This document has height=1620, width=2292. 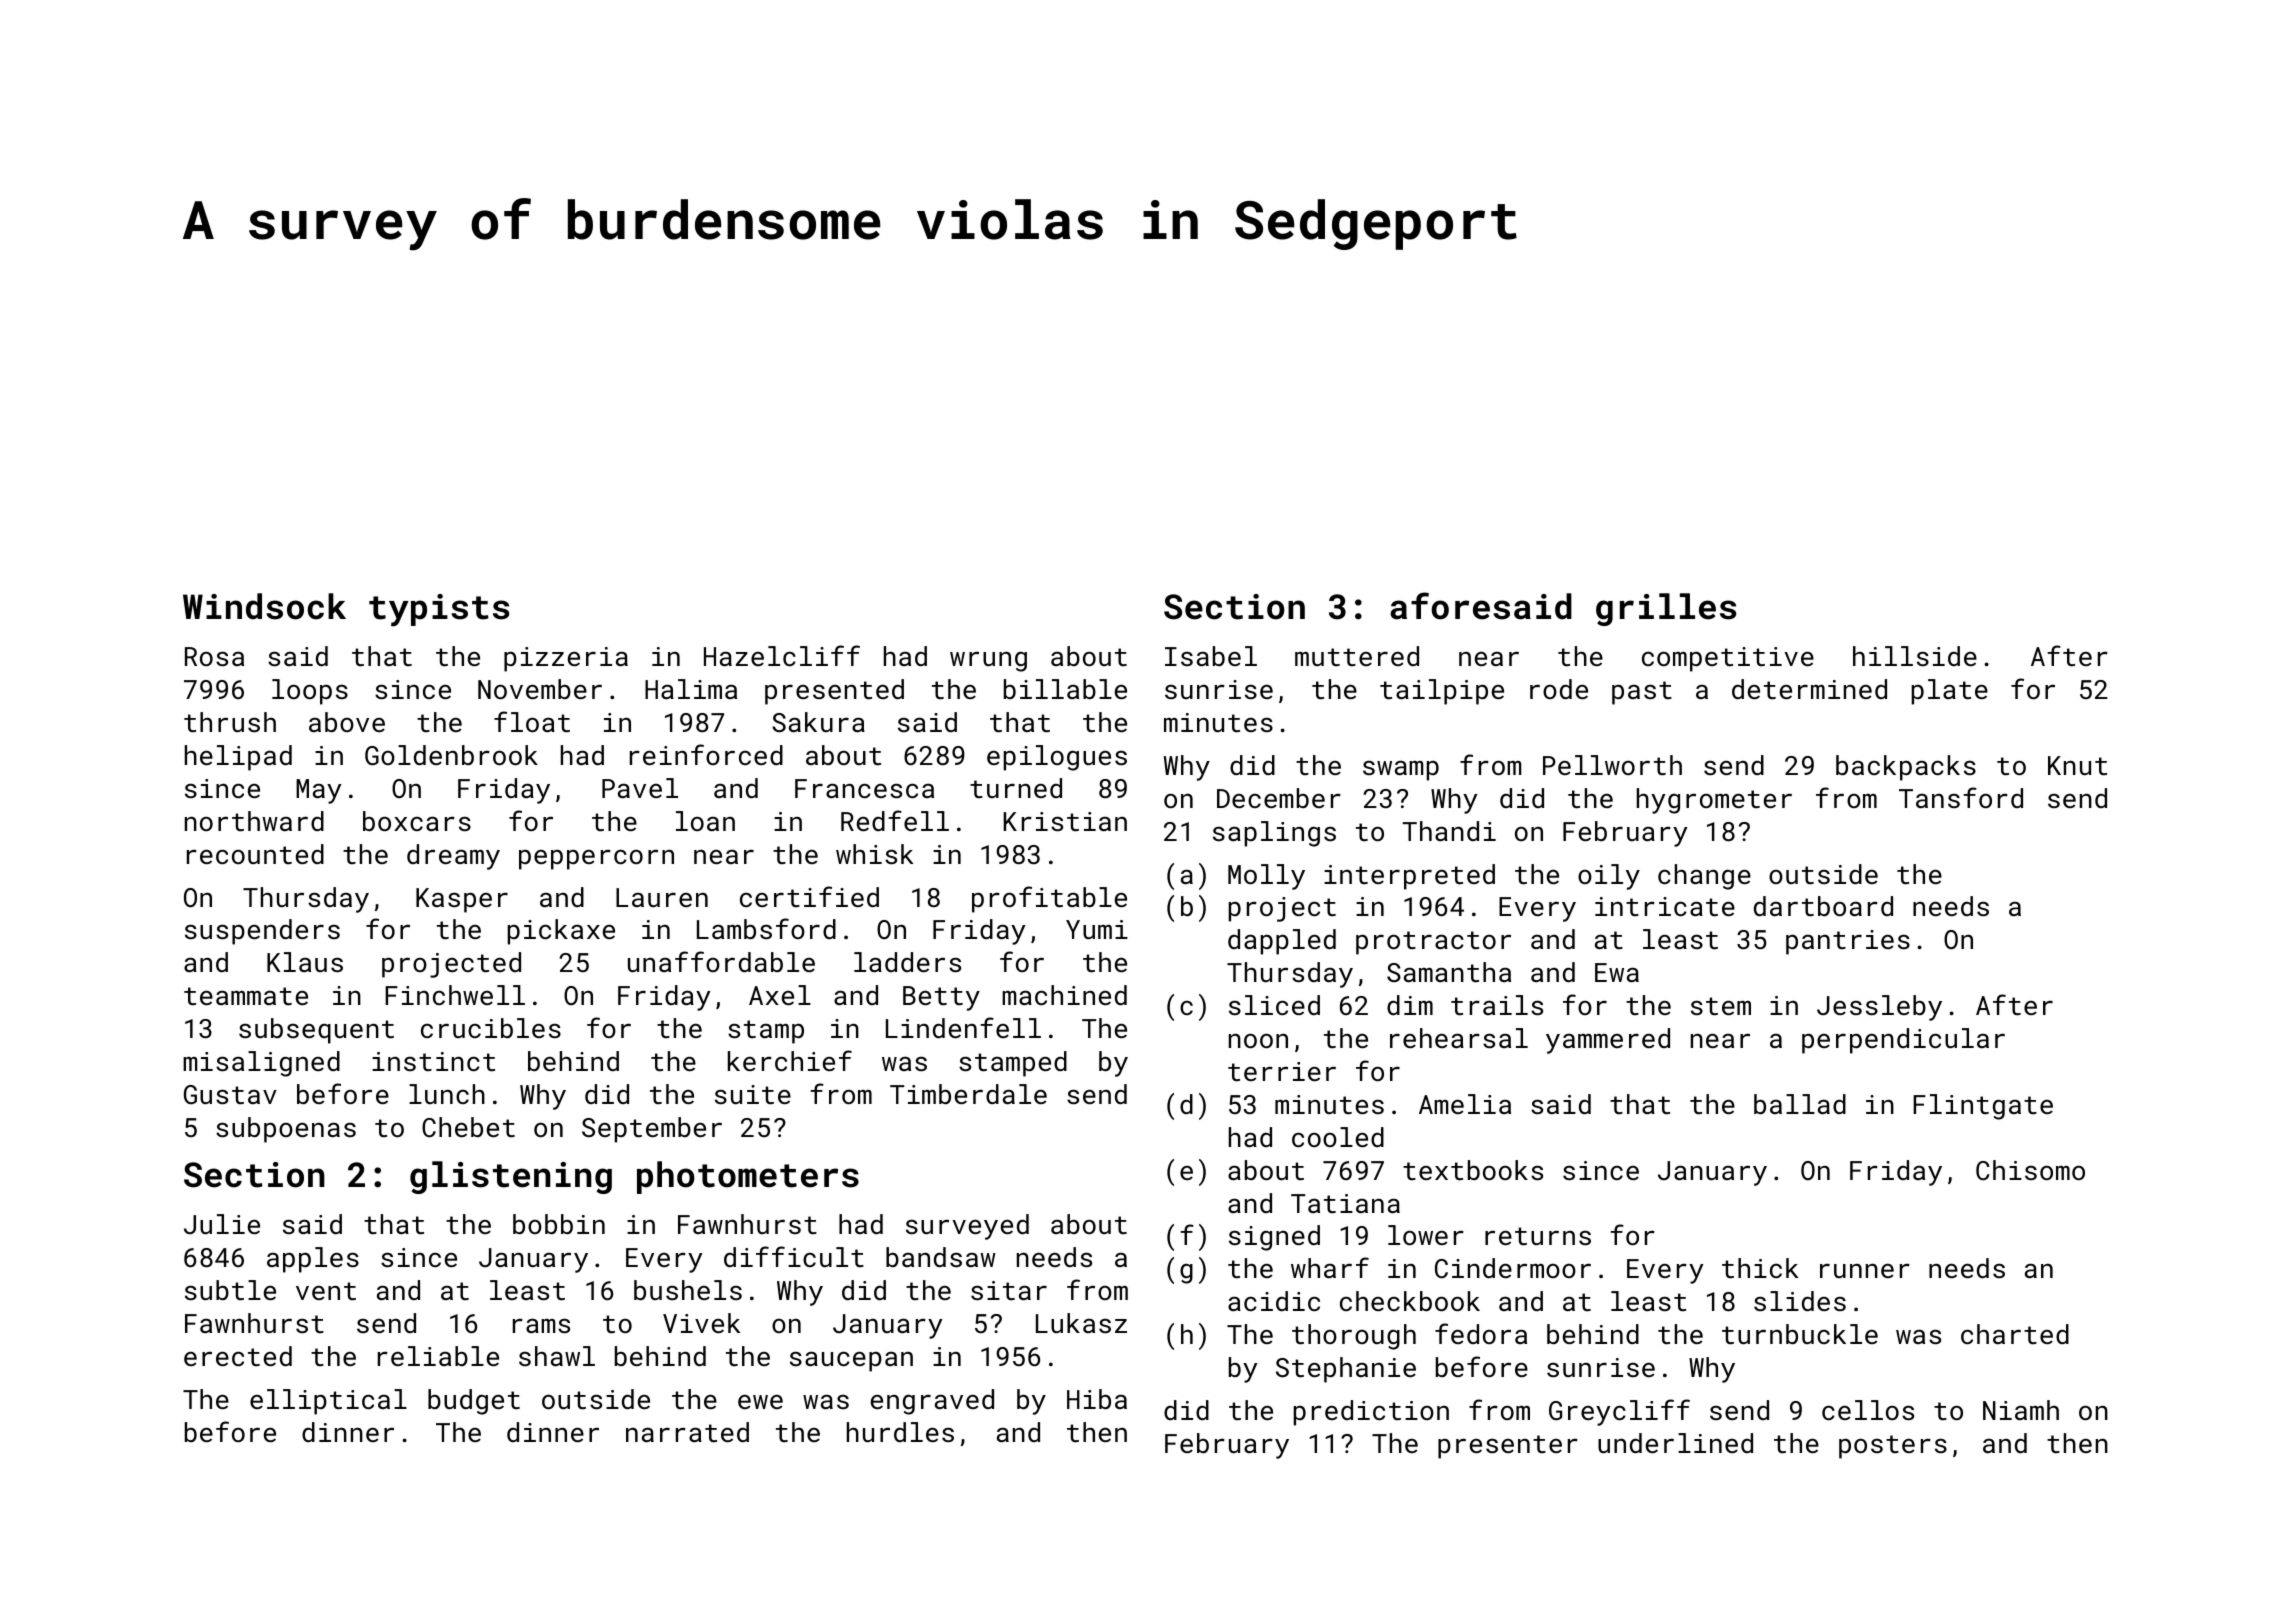 What do you see at coordinates (1274, 1238) in the document?
I see `signed` at bounding box center [1274, 1238].
